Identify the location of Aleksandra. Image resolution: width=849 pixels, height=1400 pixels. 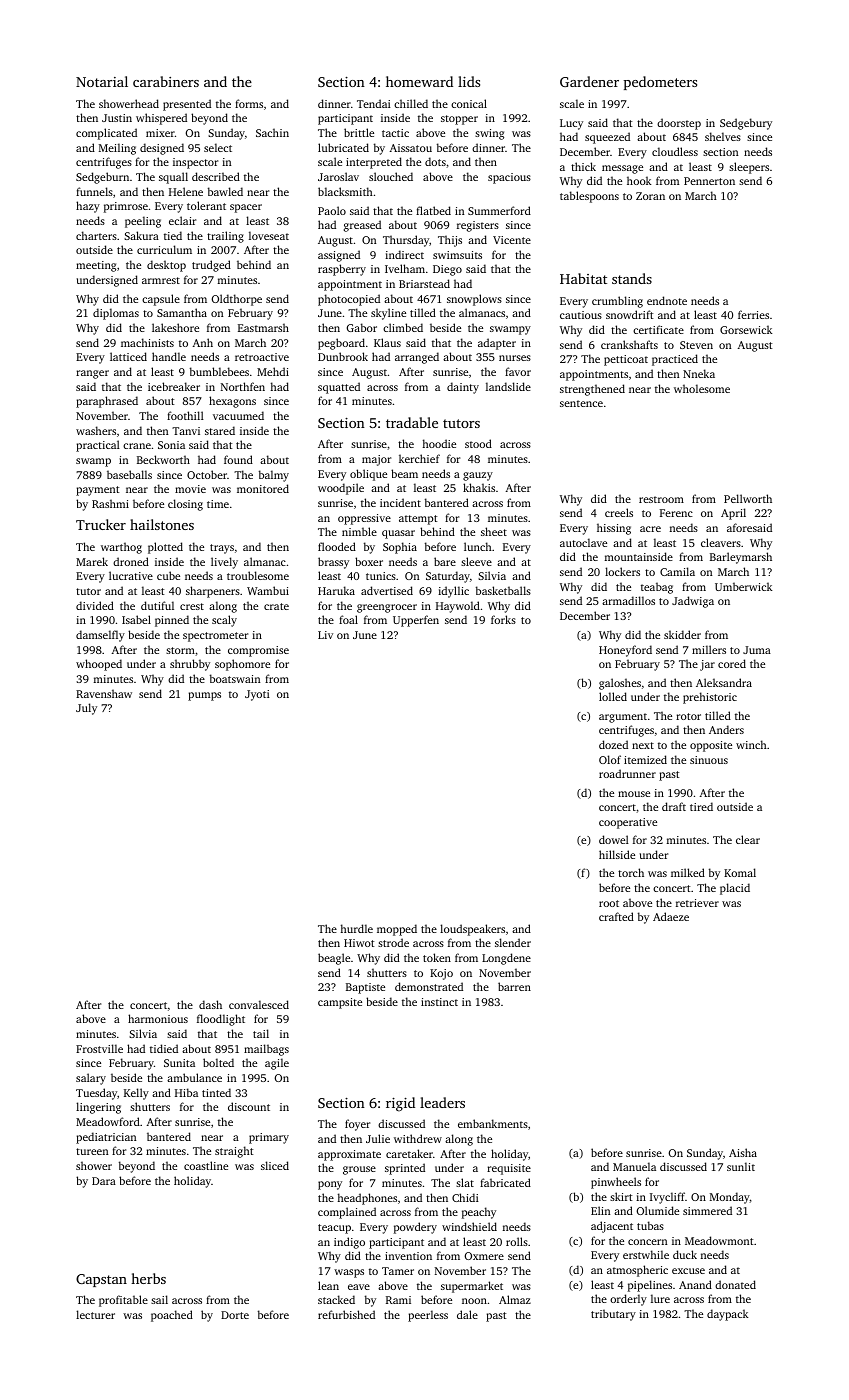
(724, 682).
